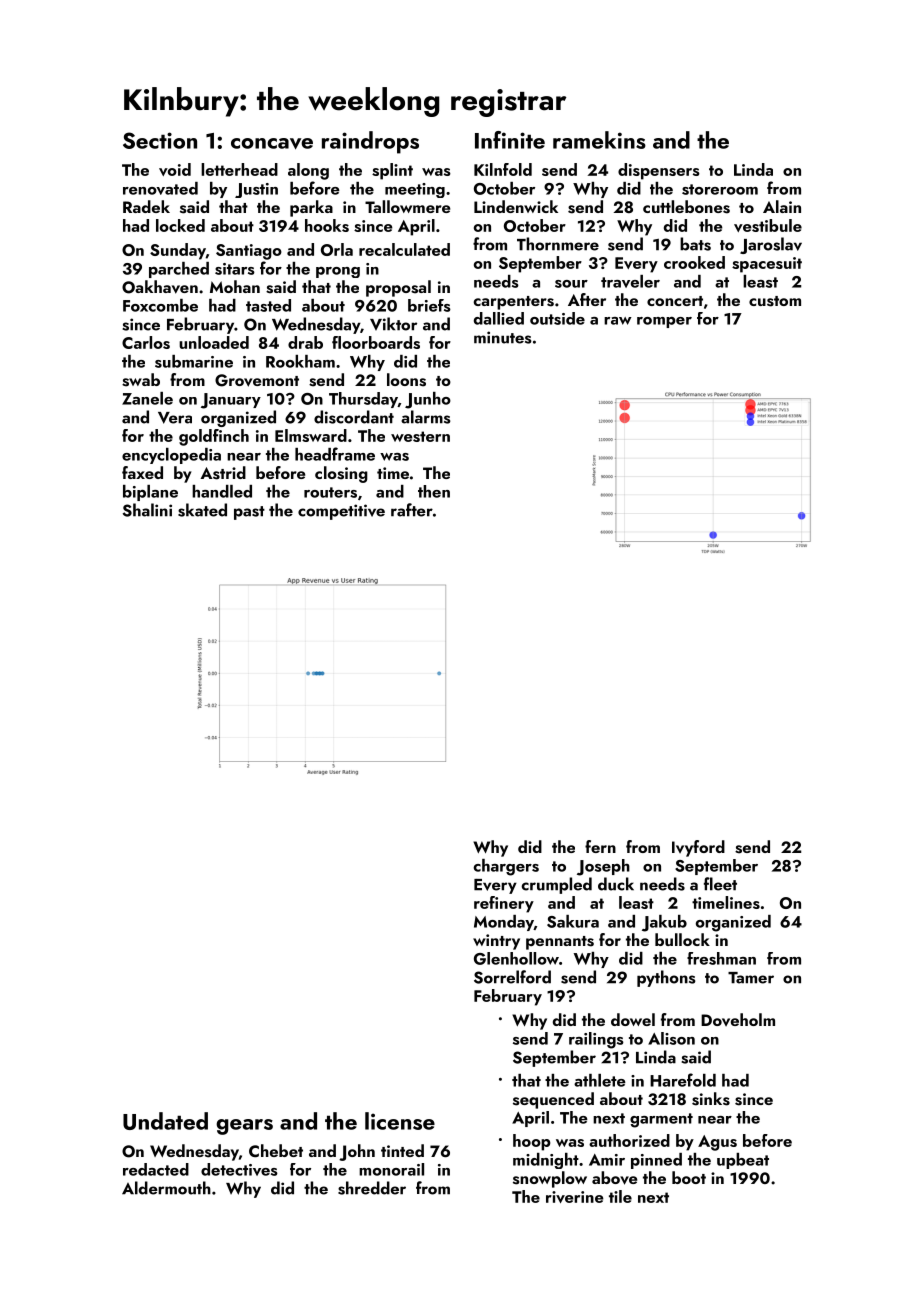  Describe the element at coordinates (504, 904) in the page. I see `refinery` at that location.
